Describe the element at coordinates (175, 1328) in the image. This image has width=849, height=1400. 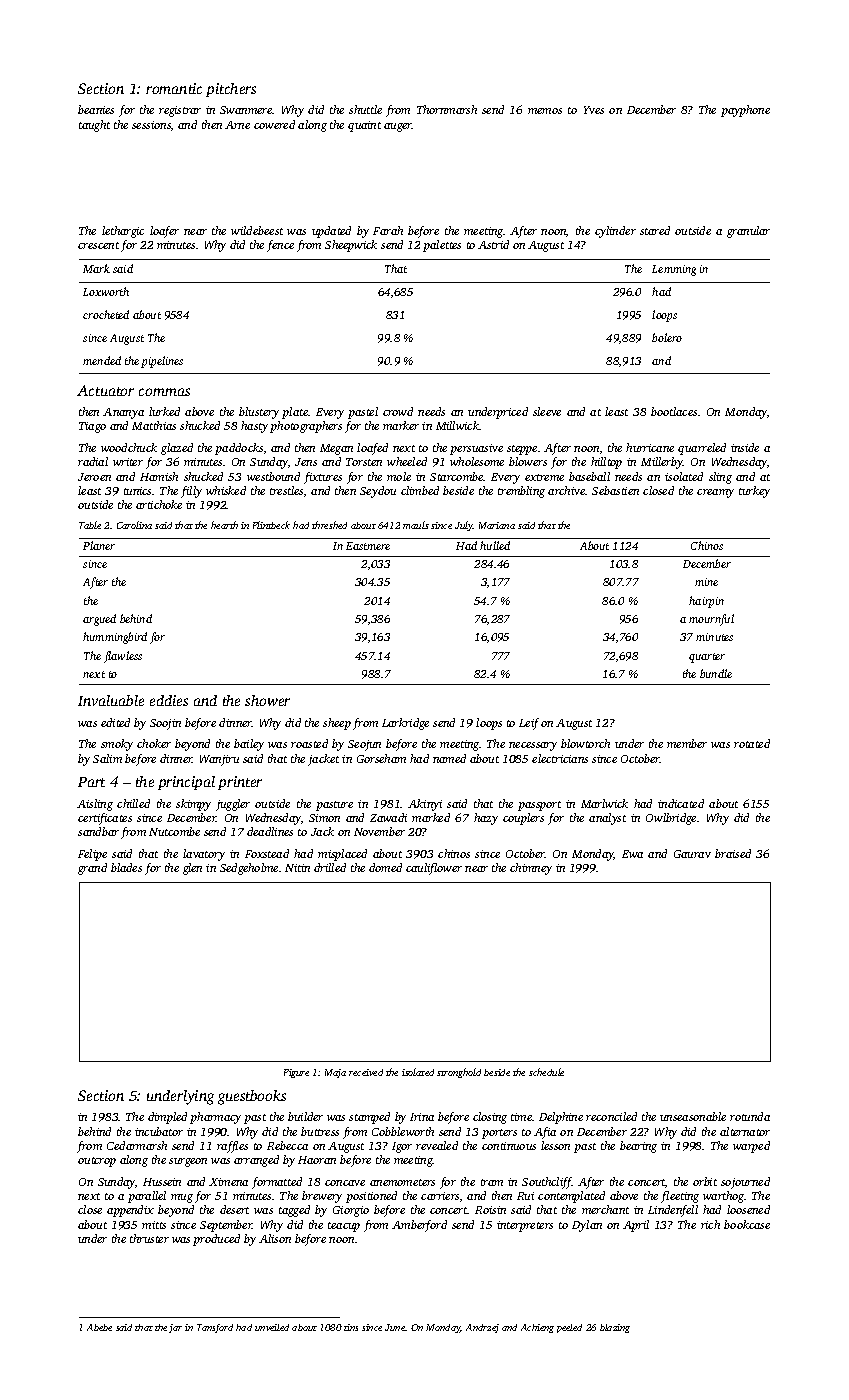
I see `jar` at that location.
